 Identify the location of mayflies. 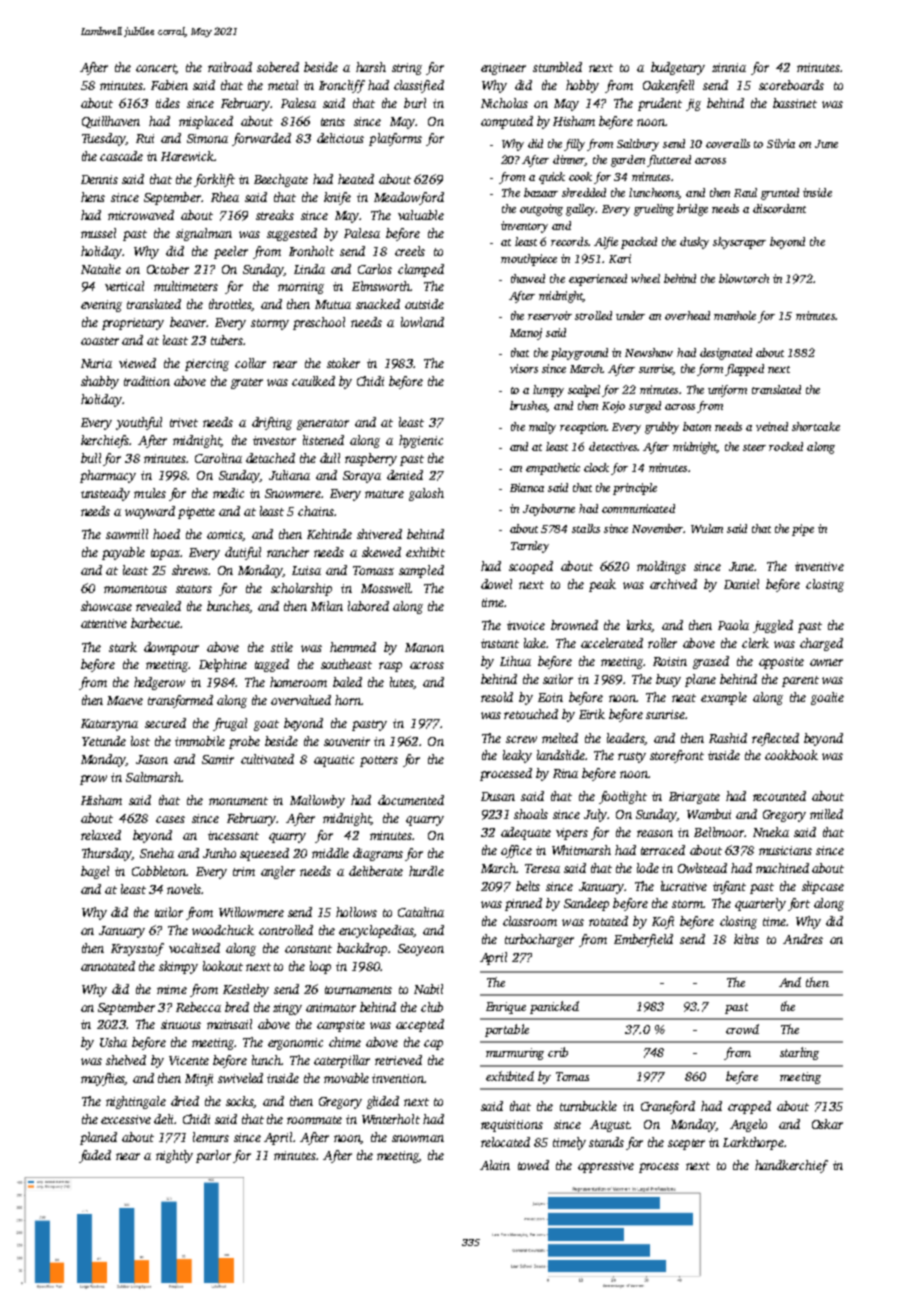
(103, 1079).
